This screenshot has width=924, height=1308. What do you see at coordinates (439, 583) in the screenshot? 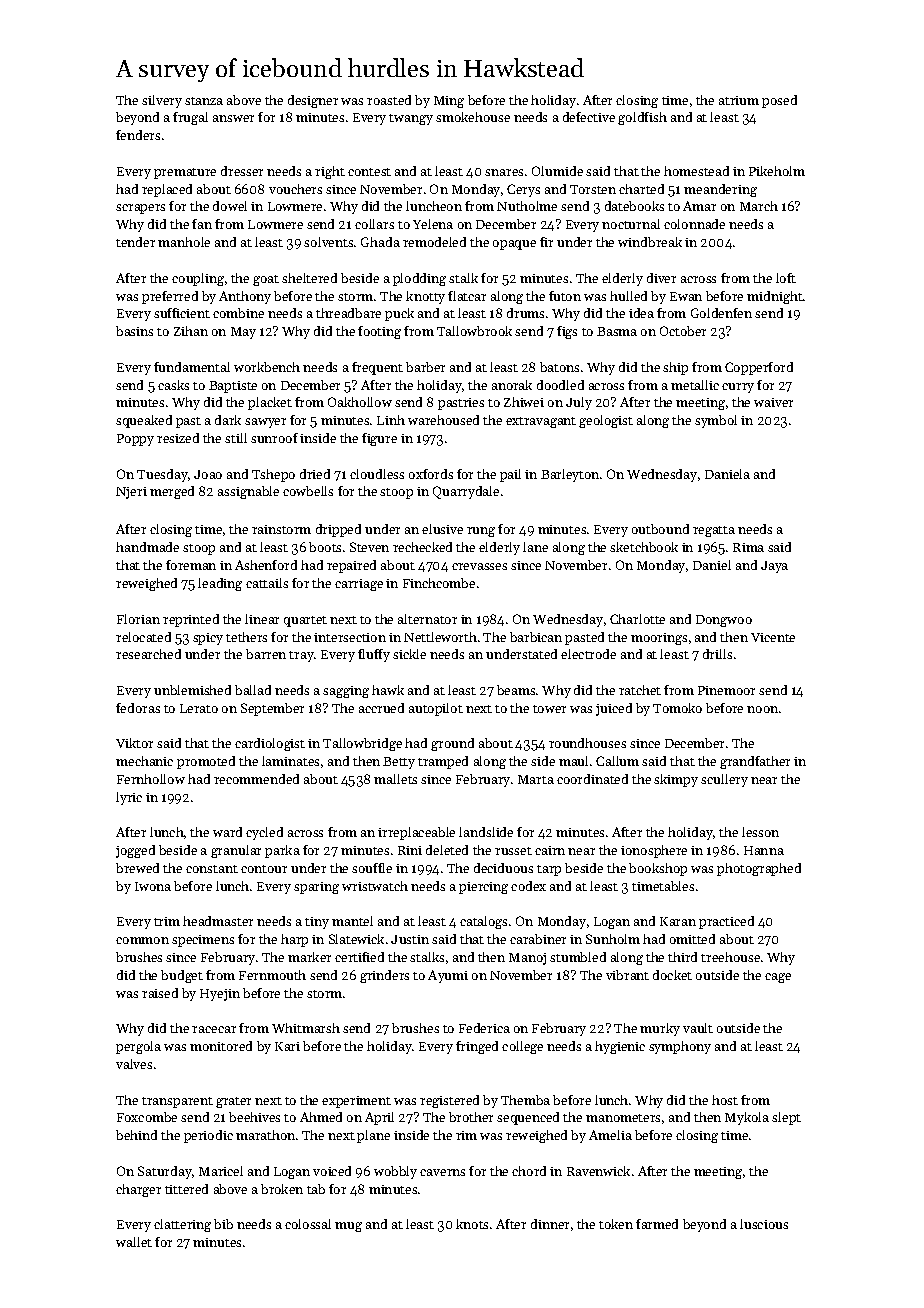
I see `Finchcombe` at bounding box center [439, 583].
